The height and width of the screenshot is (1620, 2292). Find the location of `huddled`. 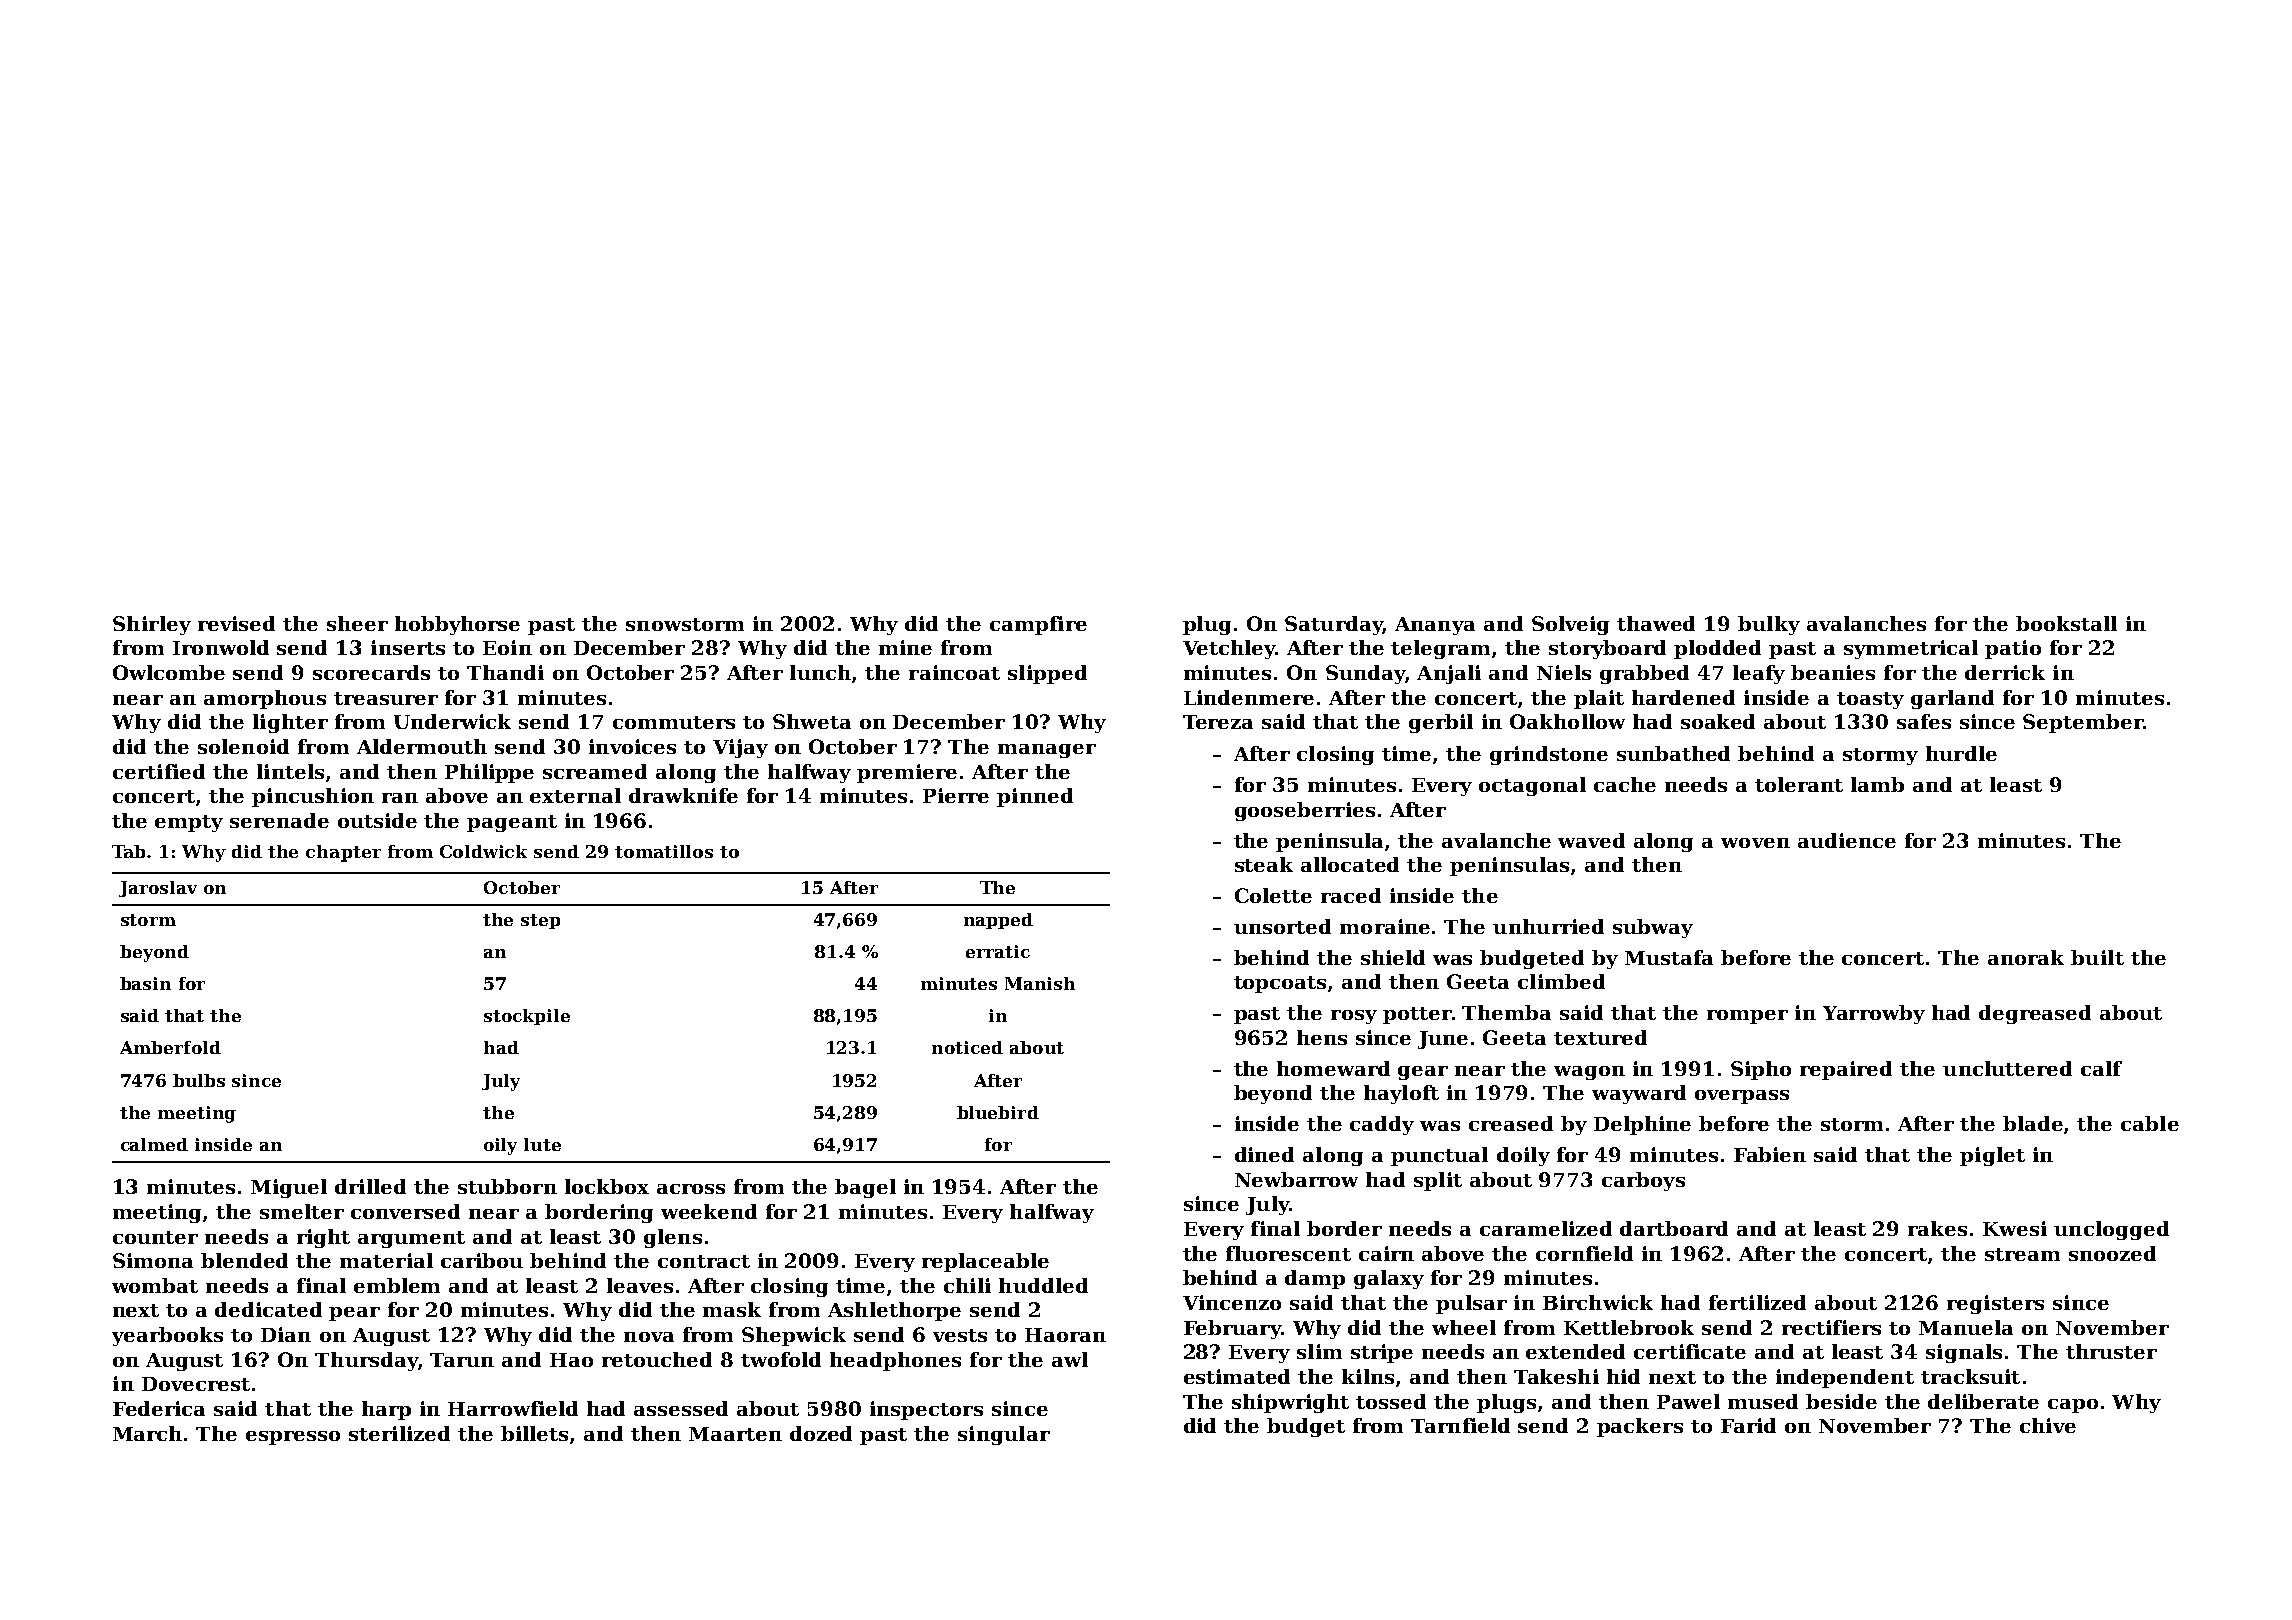

huddled is located at coordinates (1043, 1285).
